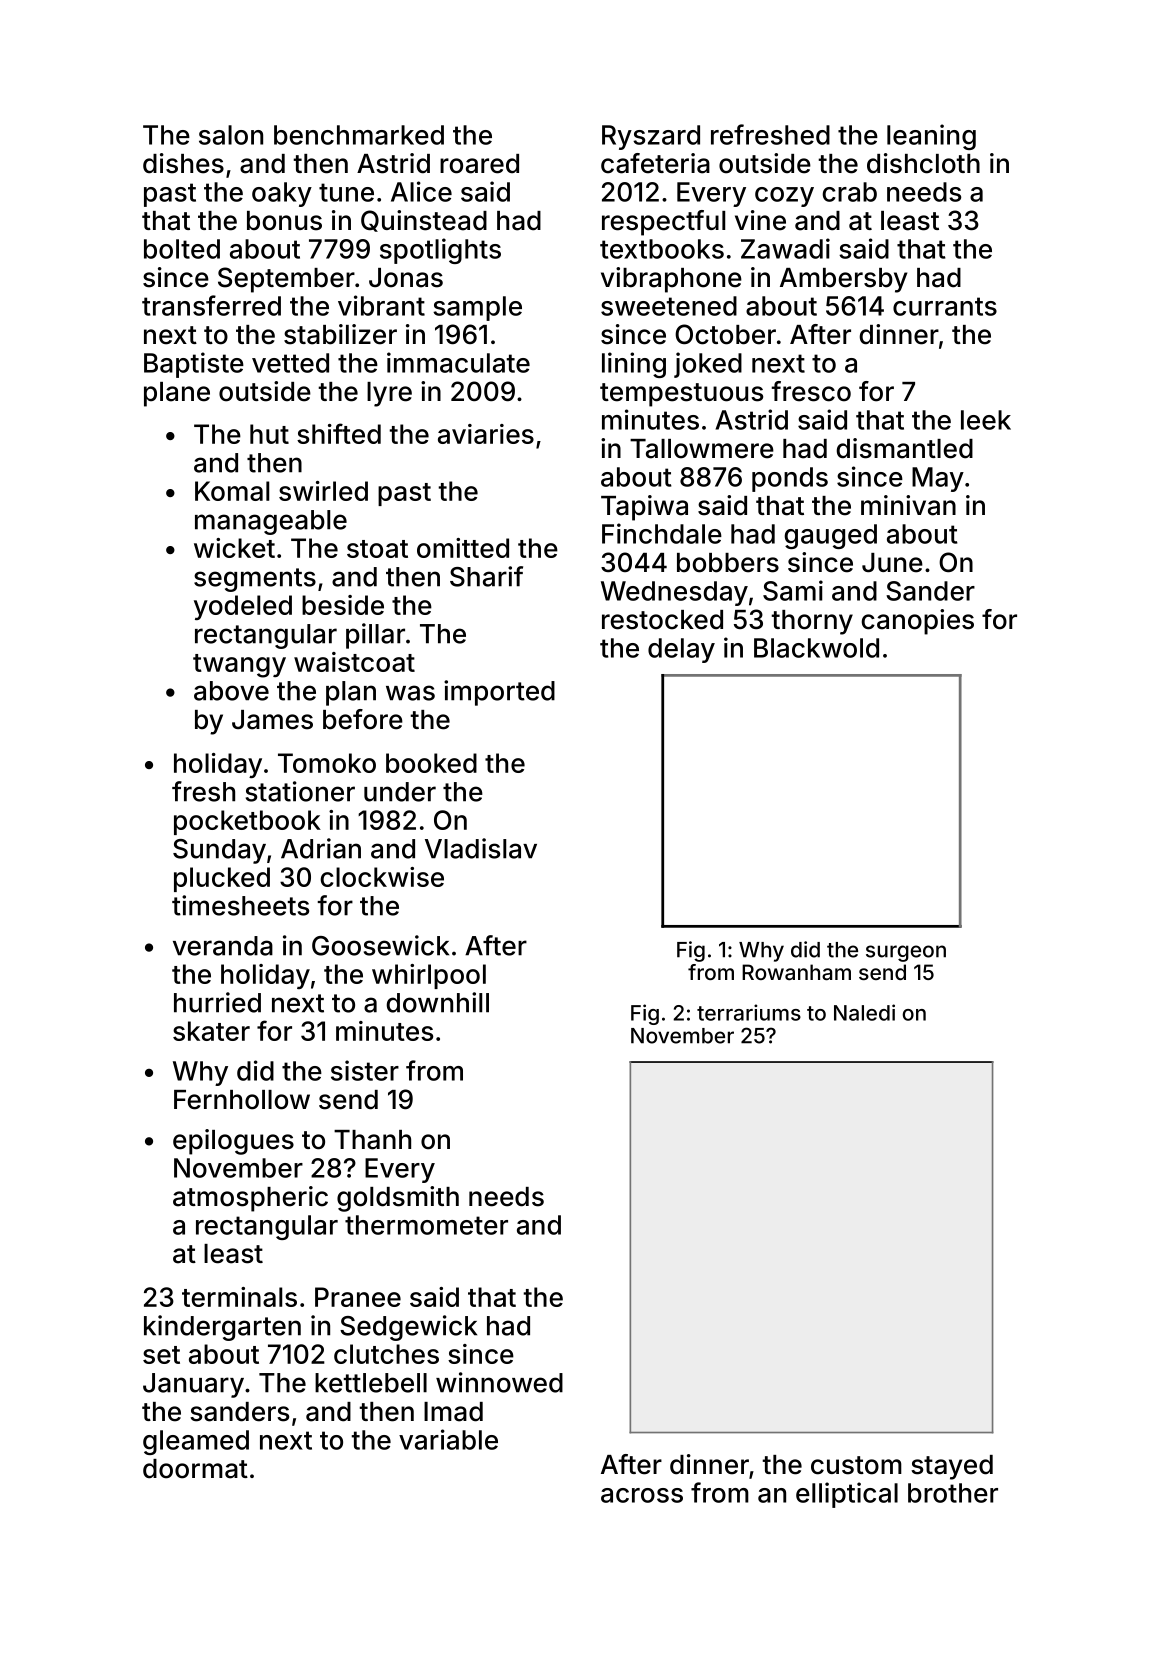 This screenshot has height=1654, width=1165. Describe the element at coordinates (499, 1382) in the screenshot. I see `winnowed` at that location.
